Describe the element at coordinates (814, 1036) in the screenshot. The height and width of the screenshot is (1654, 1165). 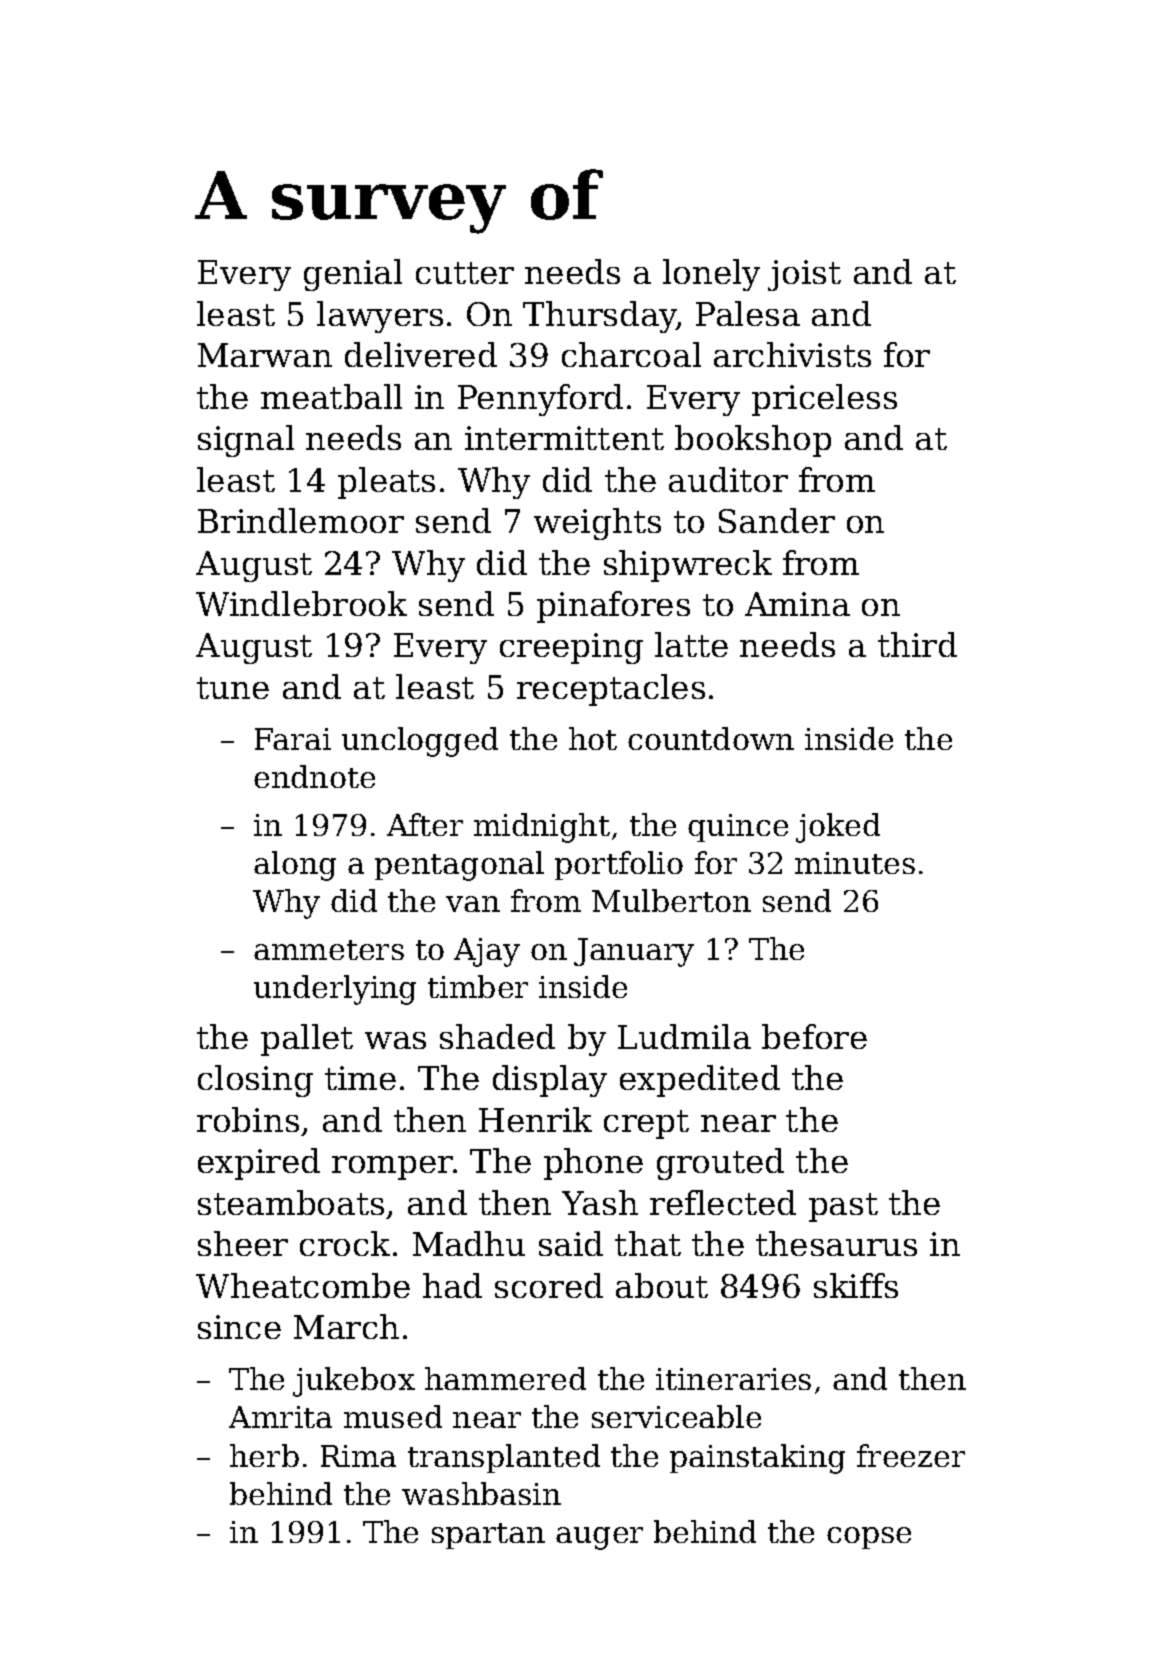
I see `before` at that location.
